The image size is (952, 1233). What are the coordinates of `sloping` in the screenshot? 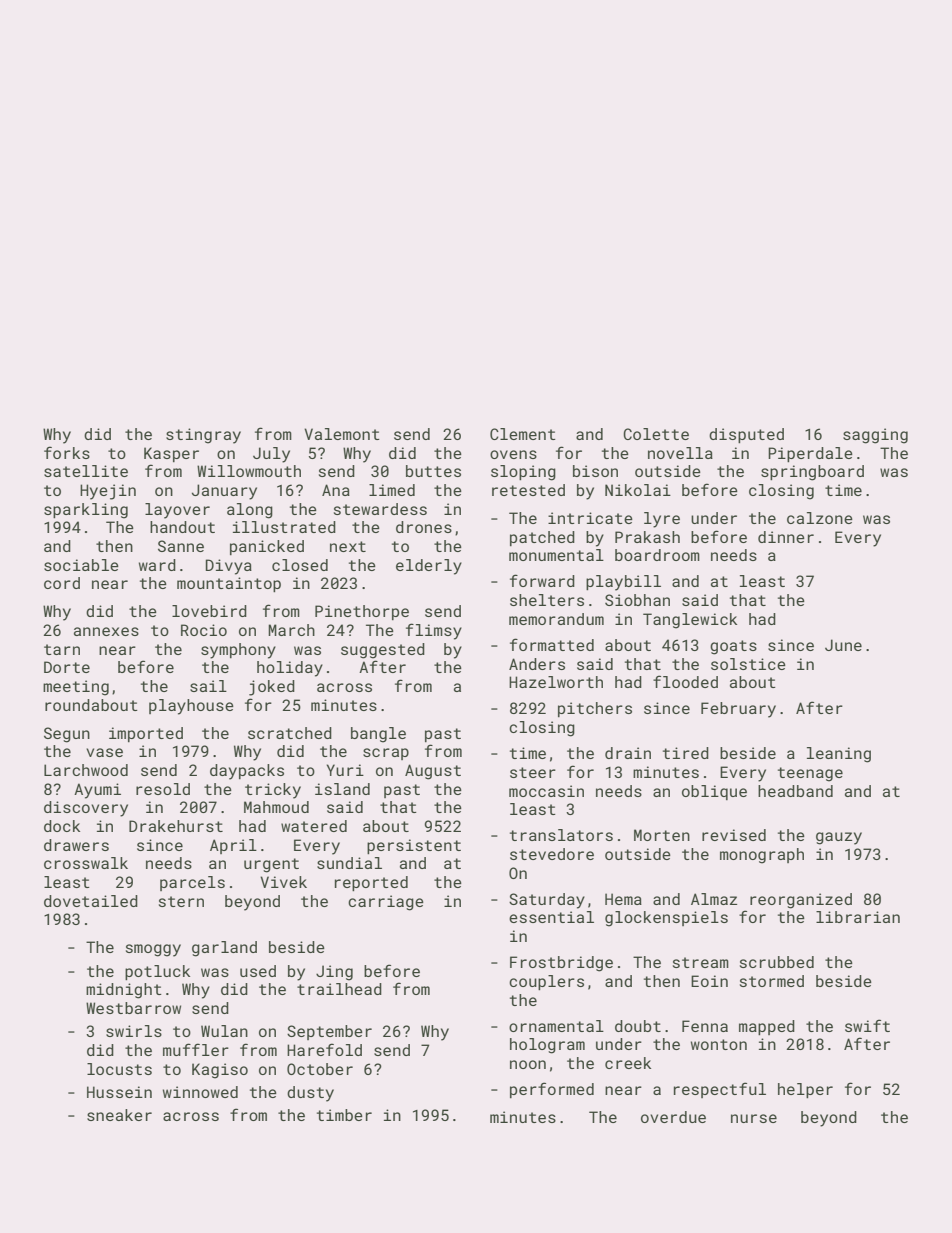 It's located at (523, 473).
